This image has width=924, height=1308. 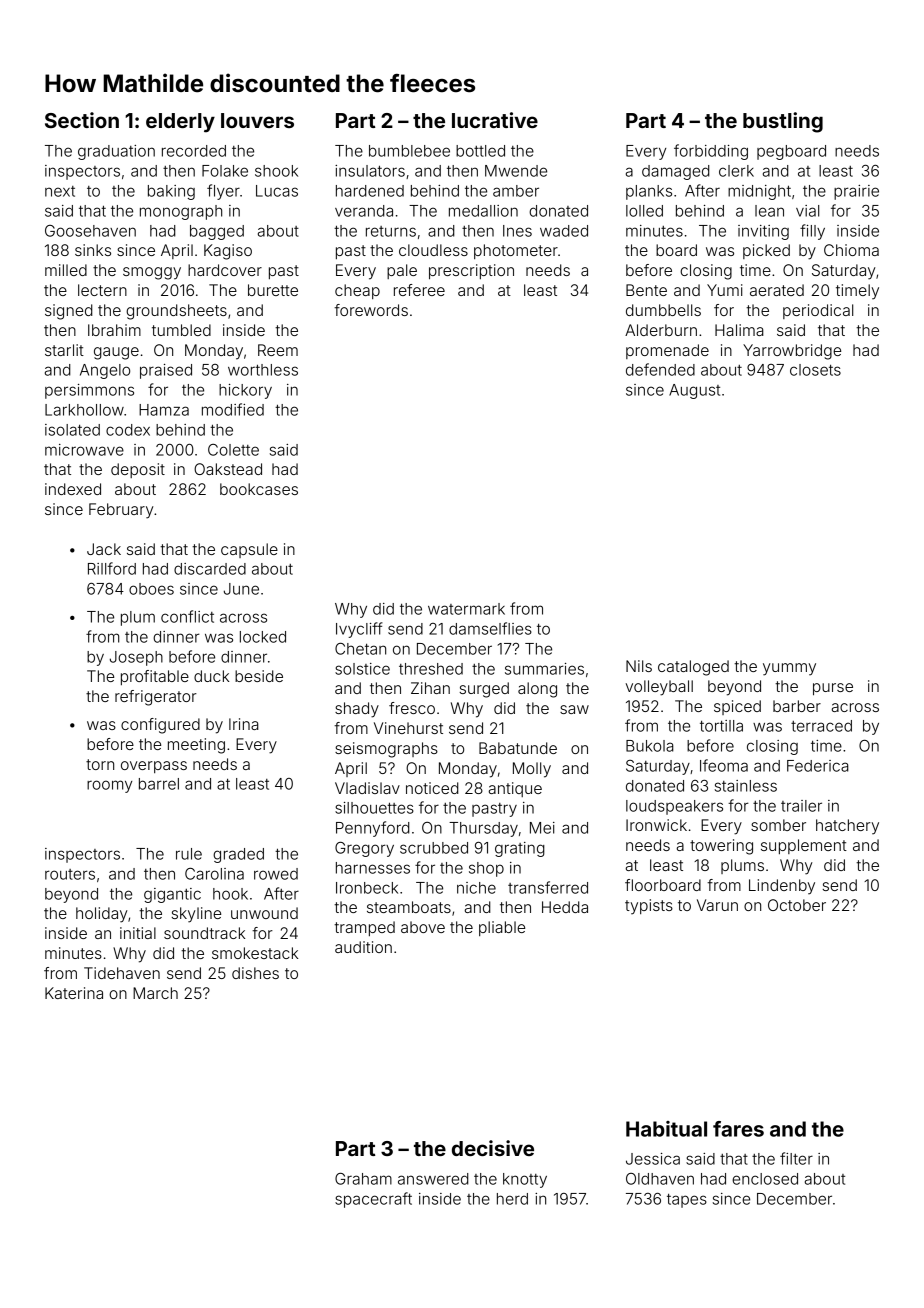 I want to click on Thursday, so click(x=483, y=829).
